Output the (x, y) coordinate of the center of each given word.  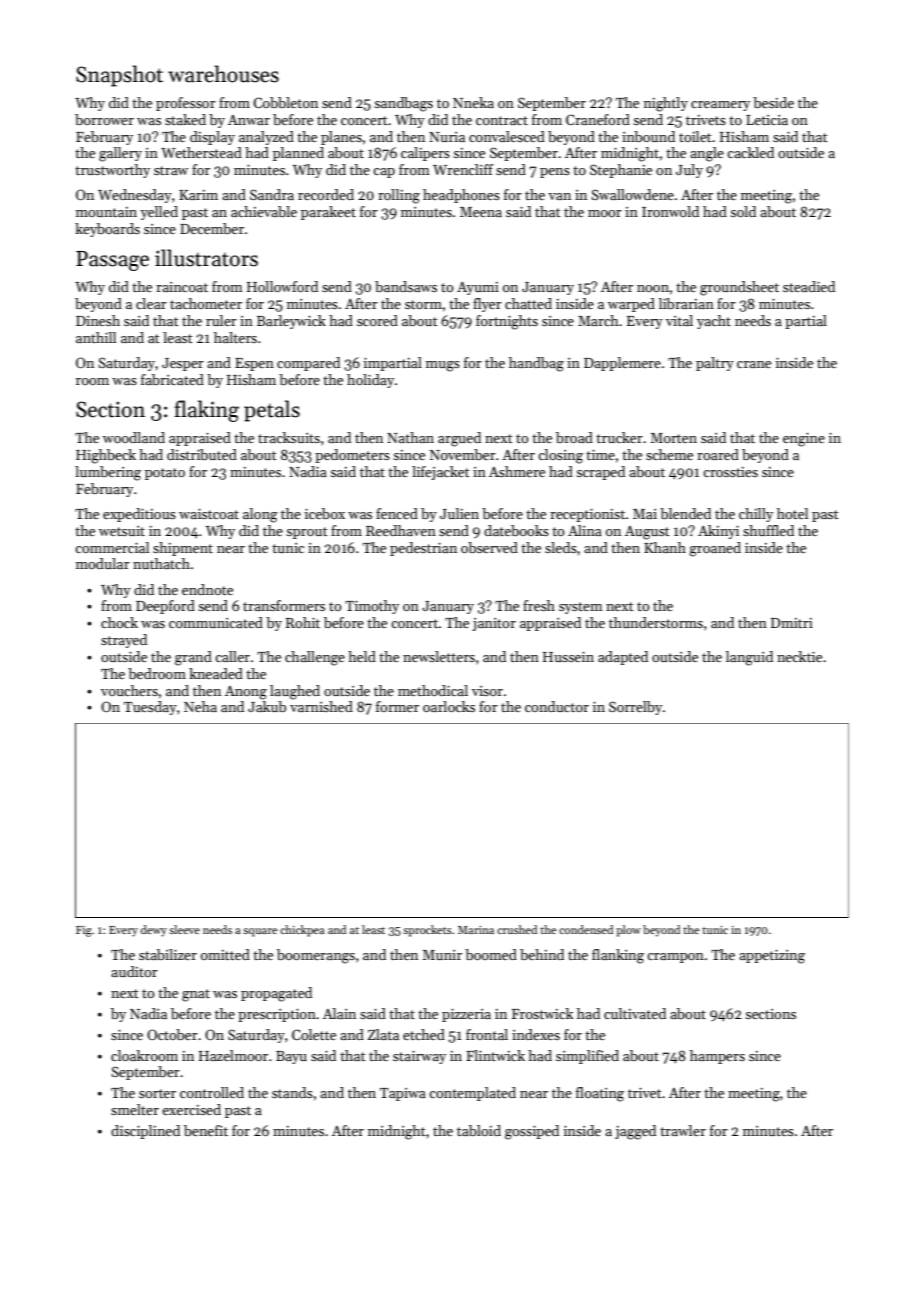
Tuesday (150, 708)
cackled (750, 152)
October (172, 1034)
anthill (96, 337)
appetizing (772, 957)
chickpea (302, 931)
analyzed (266, 138)
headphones (461, 196)
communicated (216, 622)
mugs (443, 366)
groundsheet (739, 288)
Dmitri (792, 623)
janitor (494, 624)
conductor (557, 706)
